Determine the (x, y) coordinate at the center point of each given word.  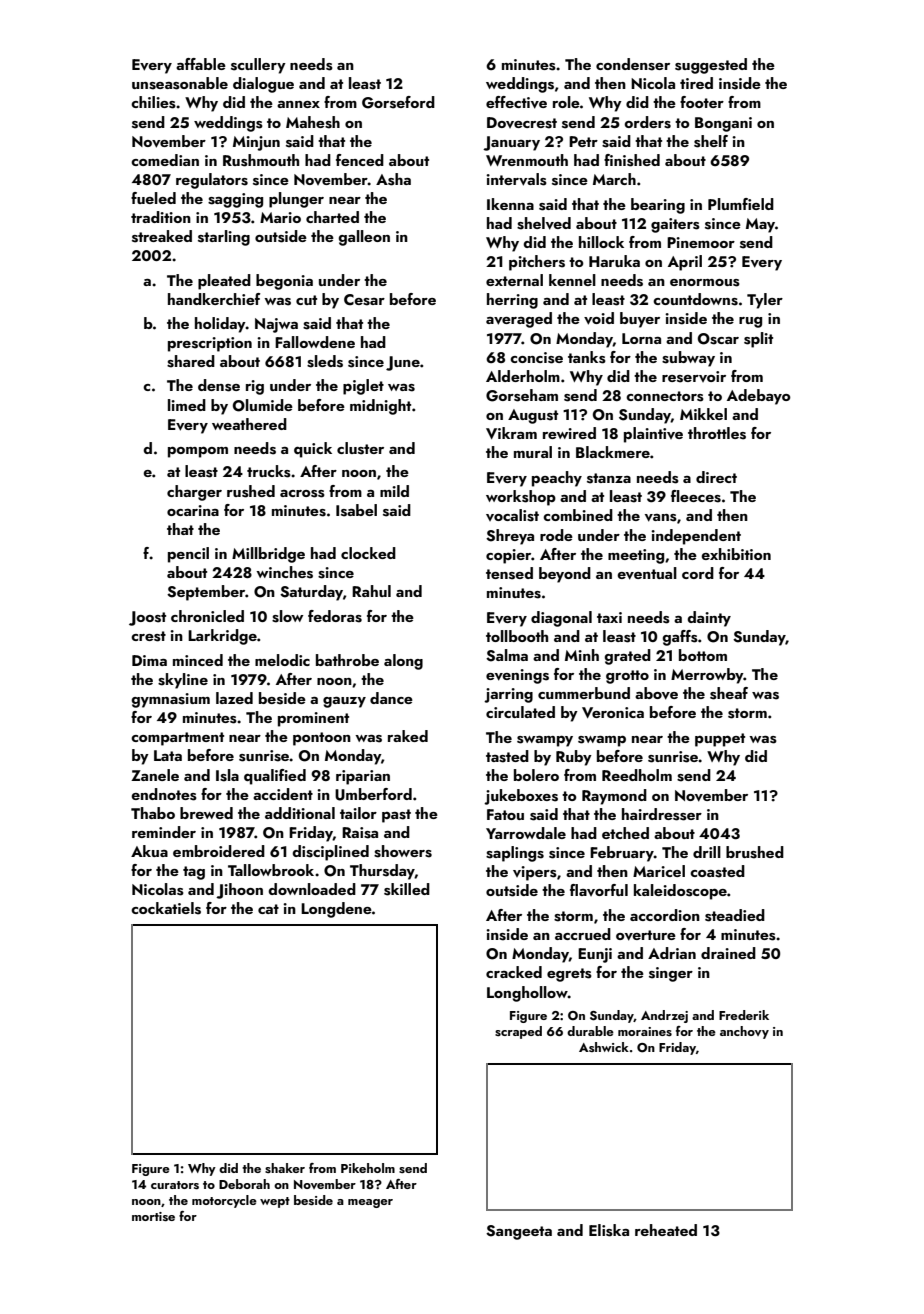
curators (175, 1185)
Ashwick (604, 1047)
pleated (224, 282)
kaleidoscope (680, 892)
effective (516, 102)
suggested (711, 66)
